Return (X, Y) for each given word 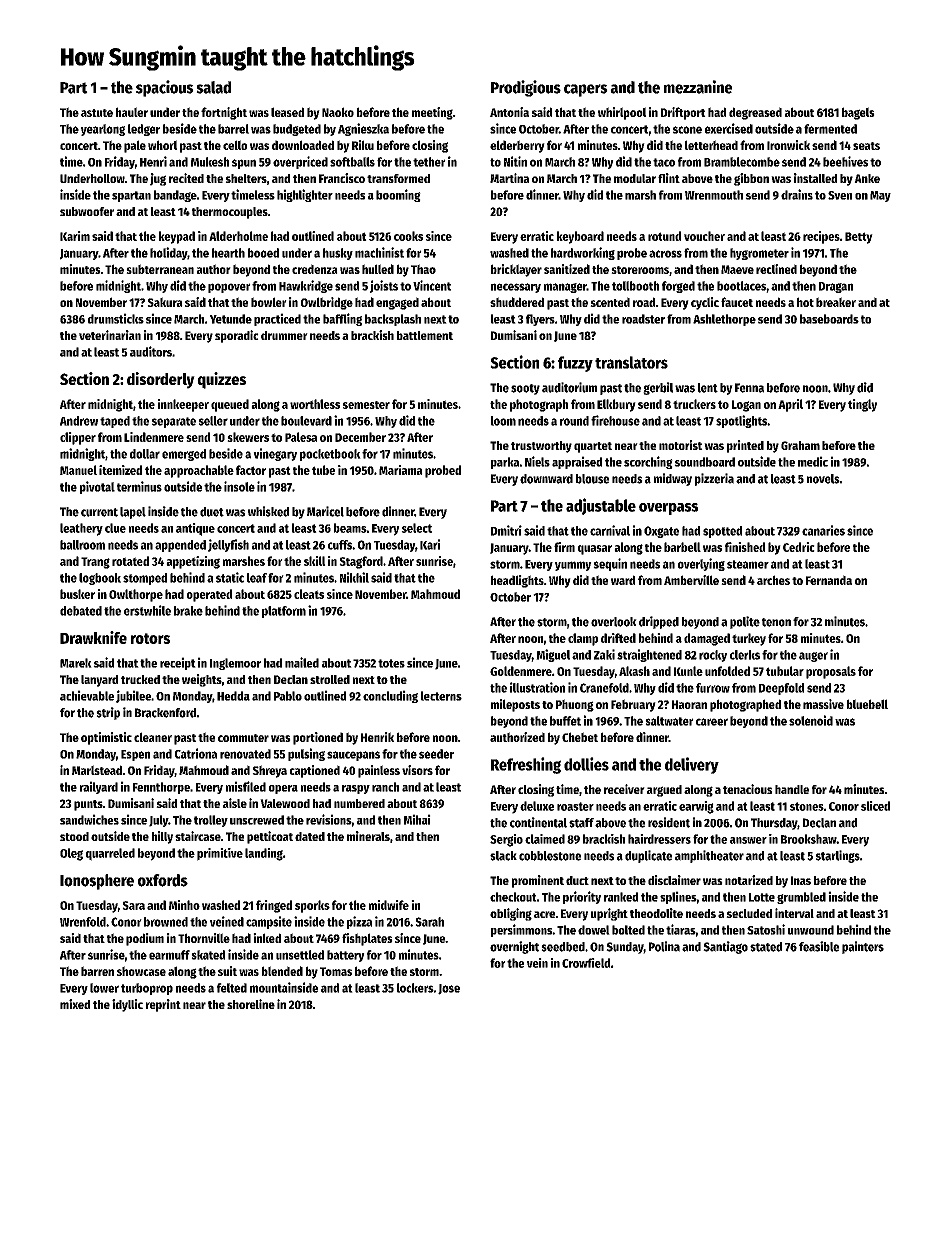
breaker (836, 302)
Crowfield (586, 963)
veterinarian (110, 335)
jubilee (133, 696)
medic (813, 461)
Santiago (725, 947)
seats (866, 146)
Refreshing (526, 765)
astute (97, 113)
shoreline (251, 1004)
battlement (425, 335)
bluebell (867, 704)
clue (115, 528)
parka (505, 463)
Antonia (509, 112)
